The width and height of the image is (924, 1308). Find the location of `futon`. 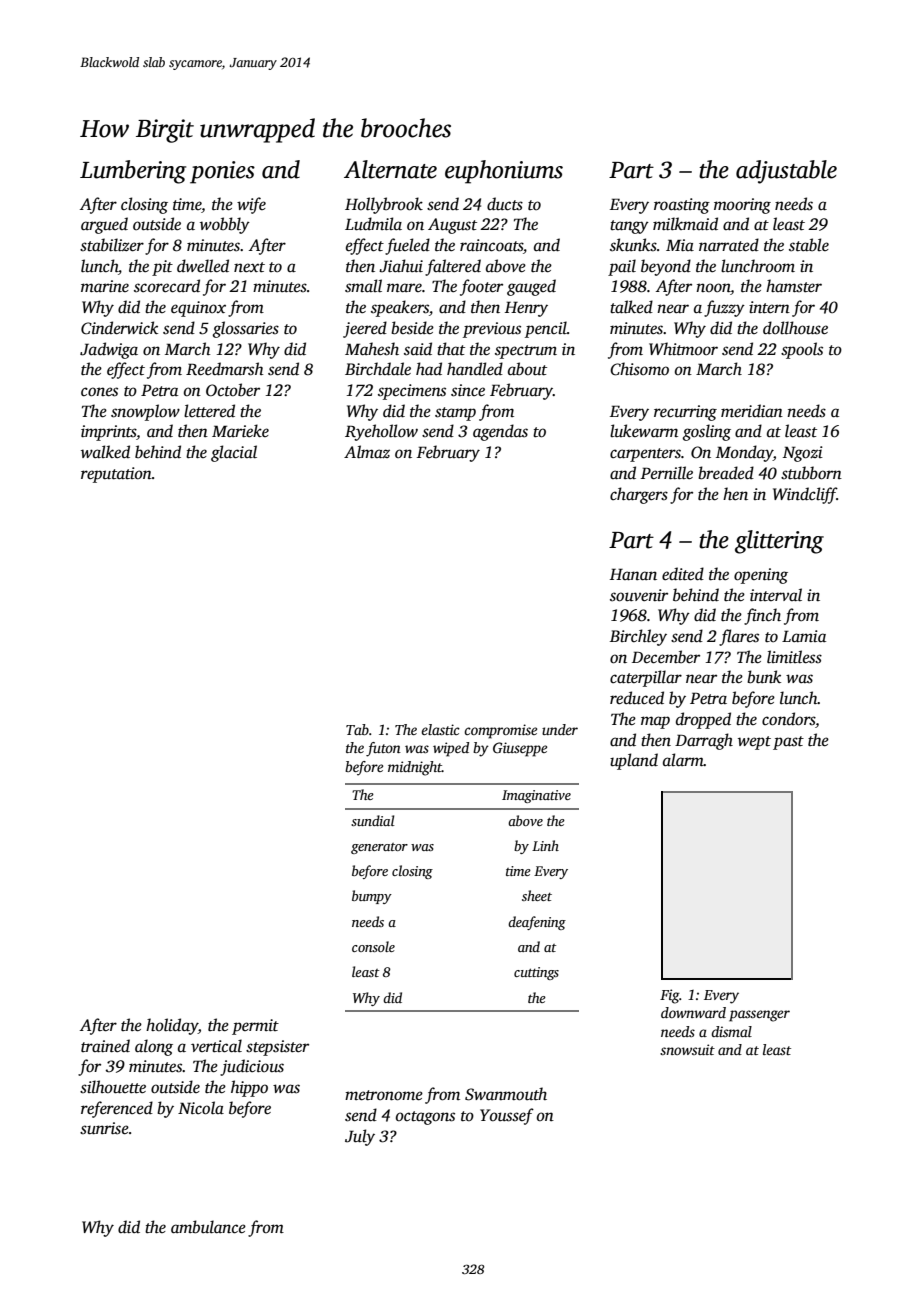

futon is located at coordinates (383, 749).
